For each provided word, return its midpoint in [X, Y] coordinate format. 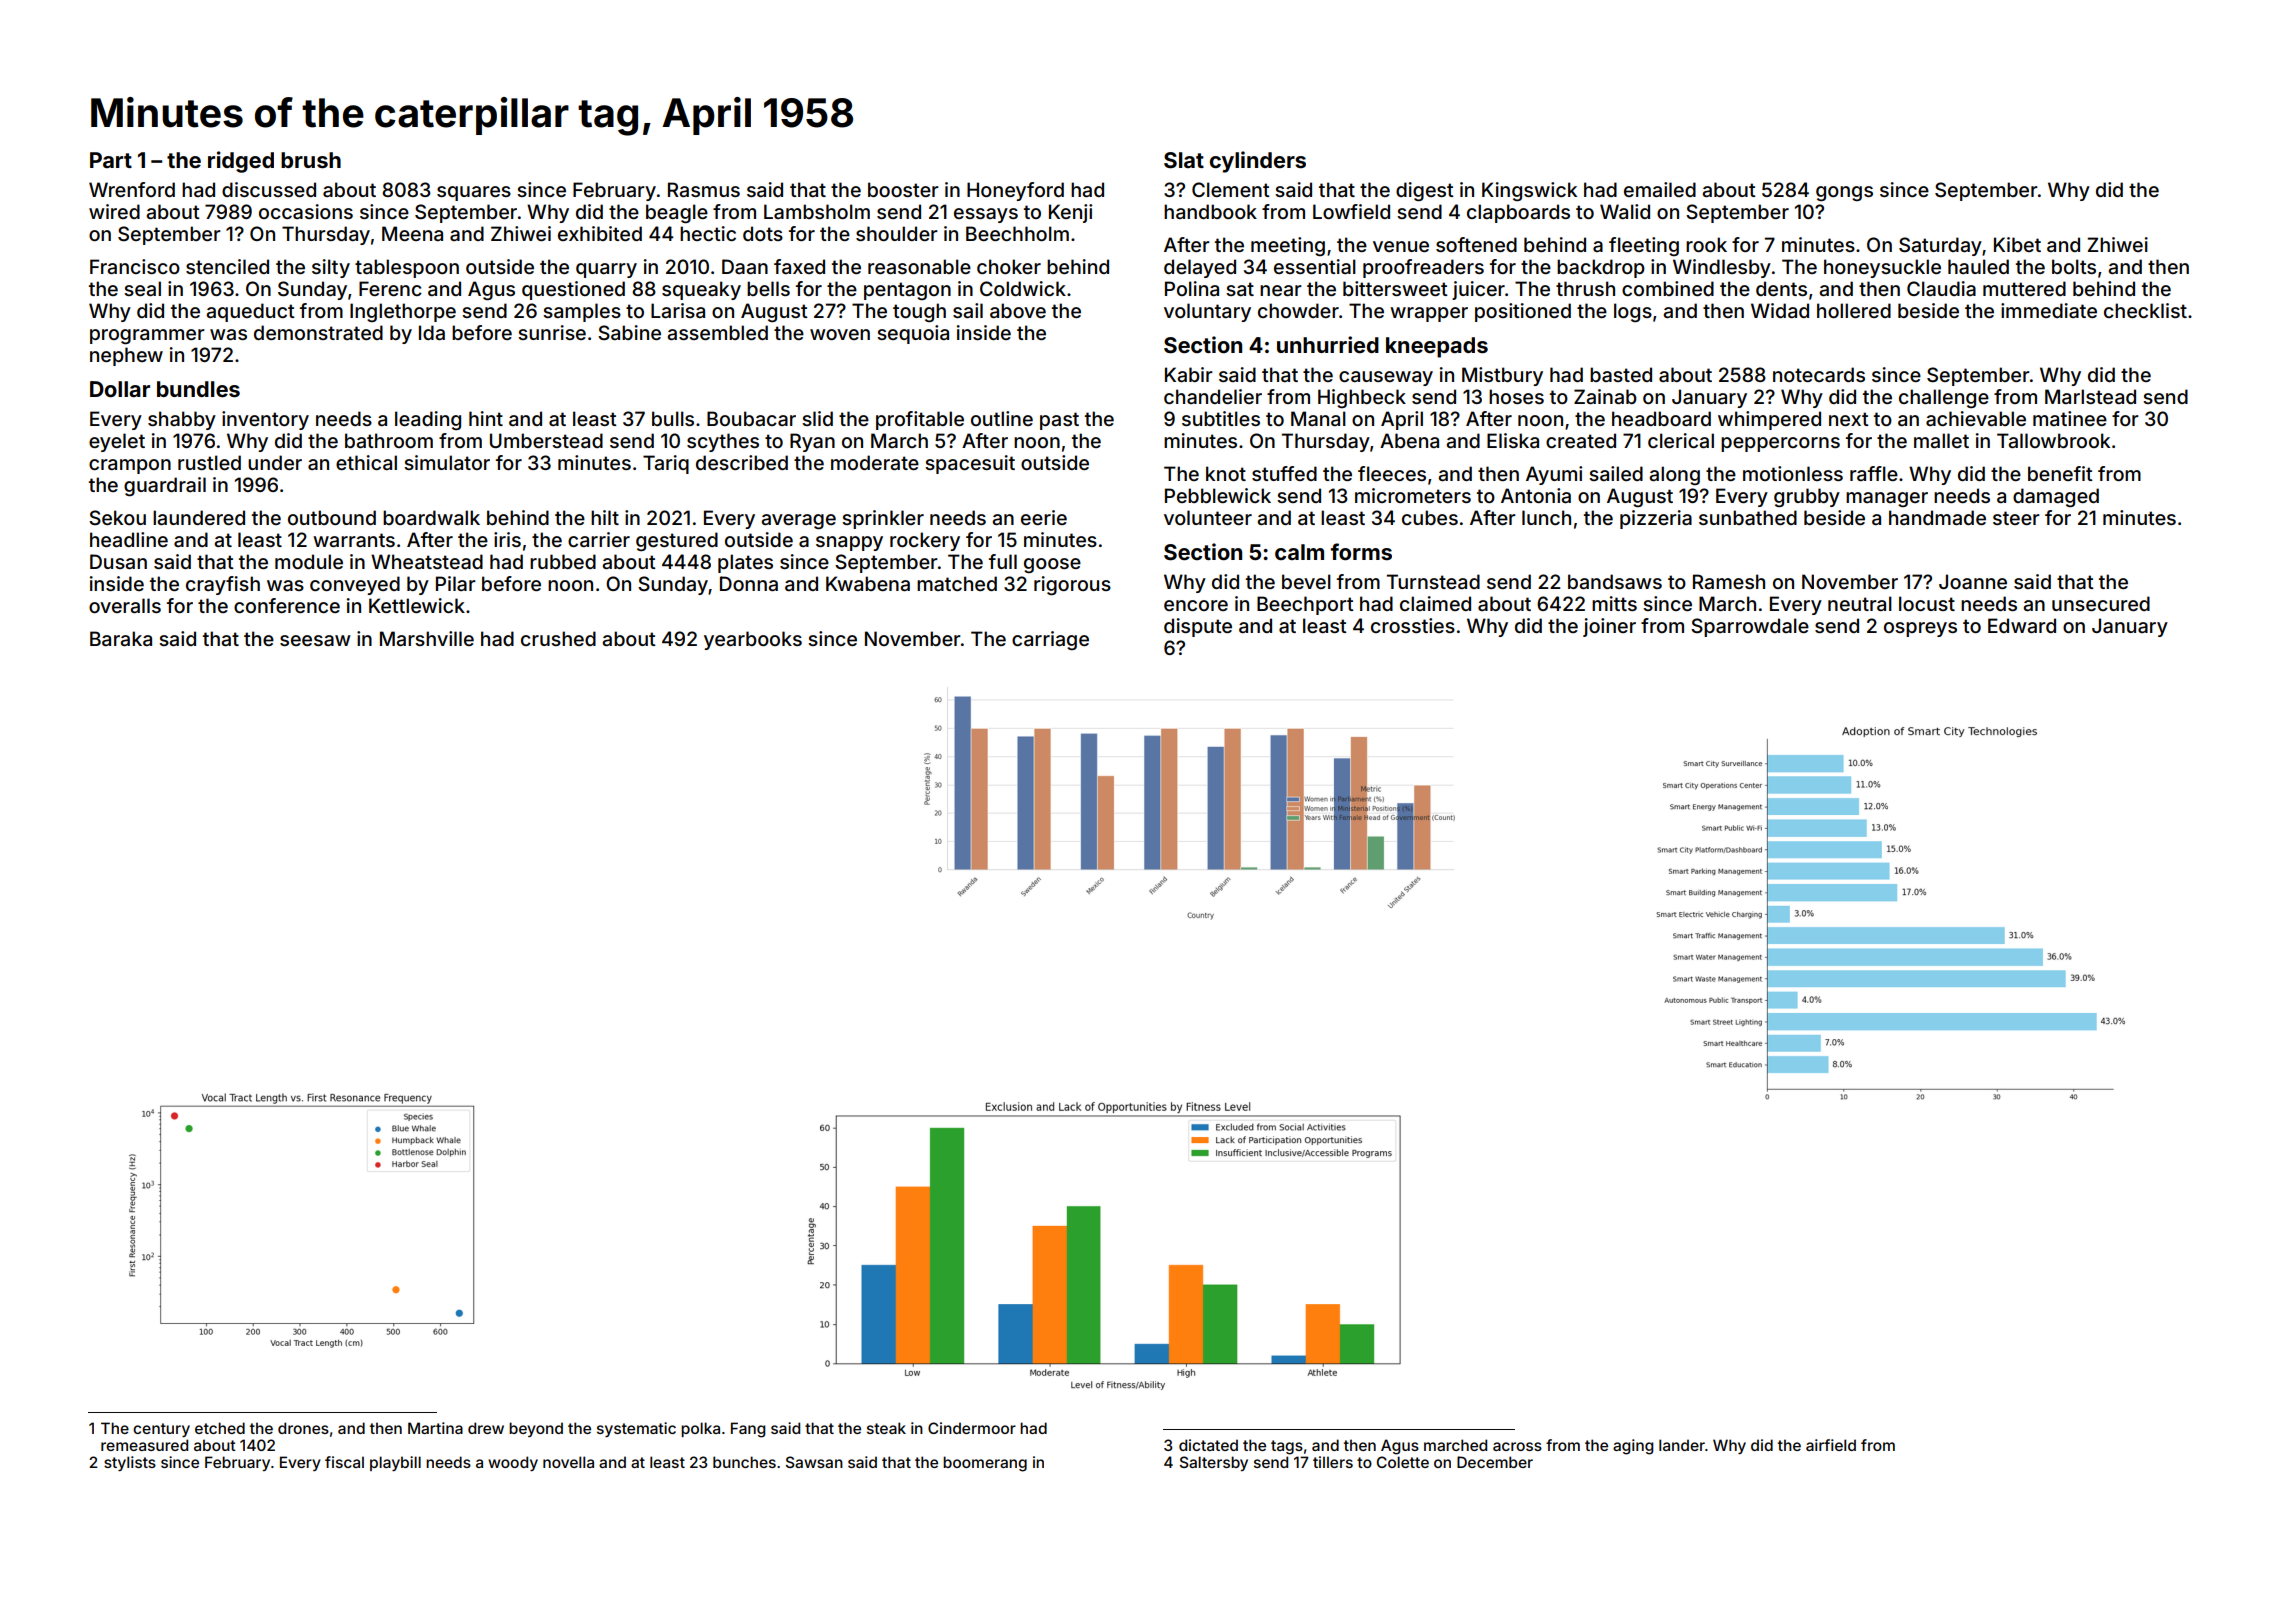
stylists [130, 1463]
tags [1287, 1447]
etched [220, 1428]
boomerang [985, 1464]
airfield [1831, 1445]
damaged [2056, 497]
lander [1682, 1445]
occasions [306, 211]
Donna [749, 583]
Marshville [427, 638]
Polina [1192, 288]
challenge [1944, 398]
